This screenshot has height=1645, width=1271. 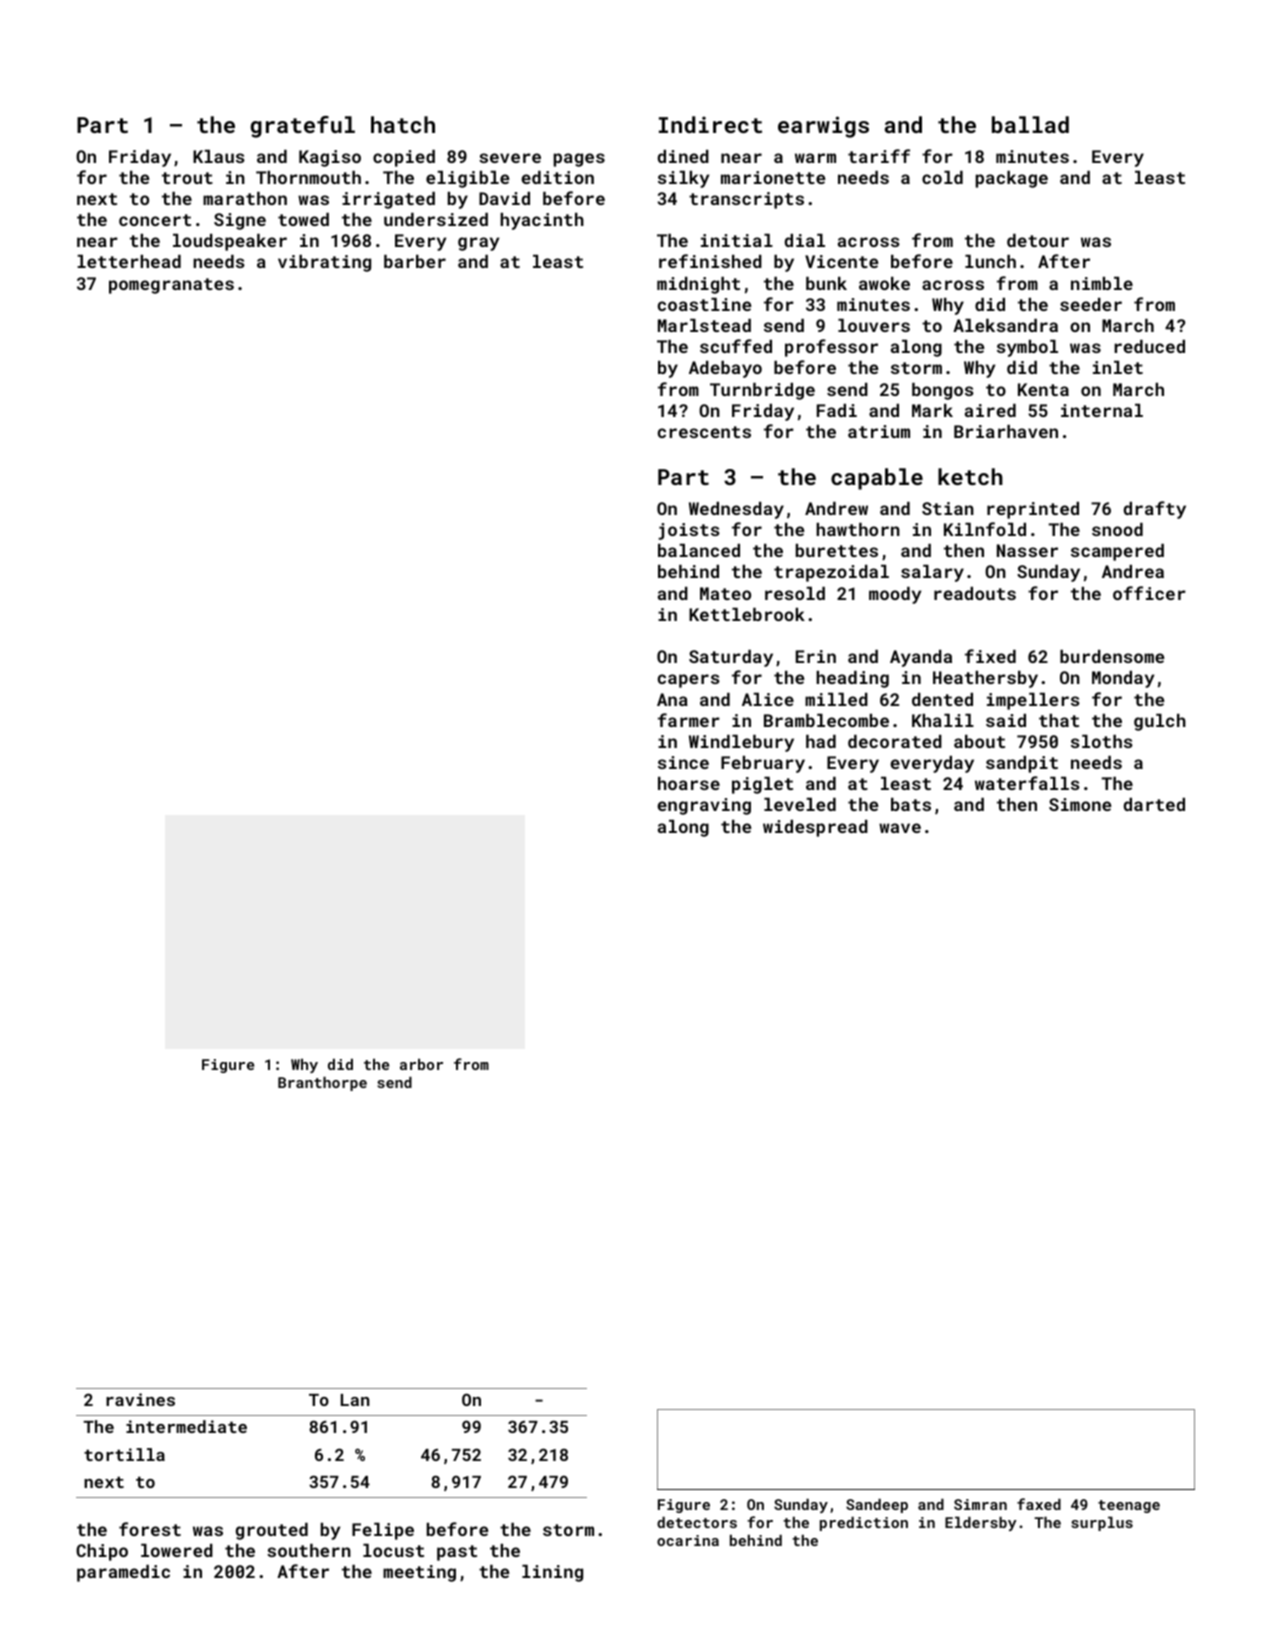 I want to click on Briarhaven, so click(x=1006, y=431).
